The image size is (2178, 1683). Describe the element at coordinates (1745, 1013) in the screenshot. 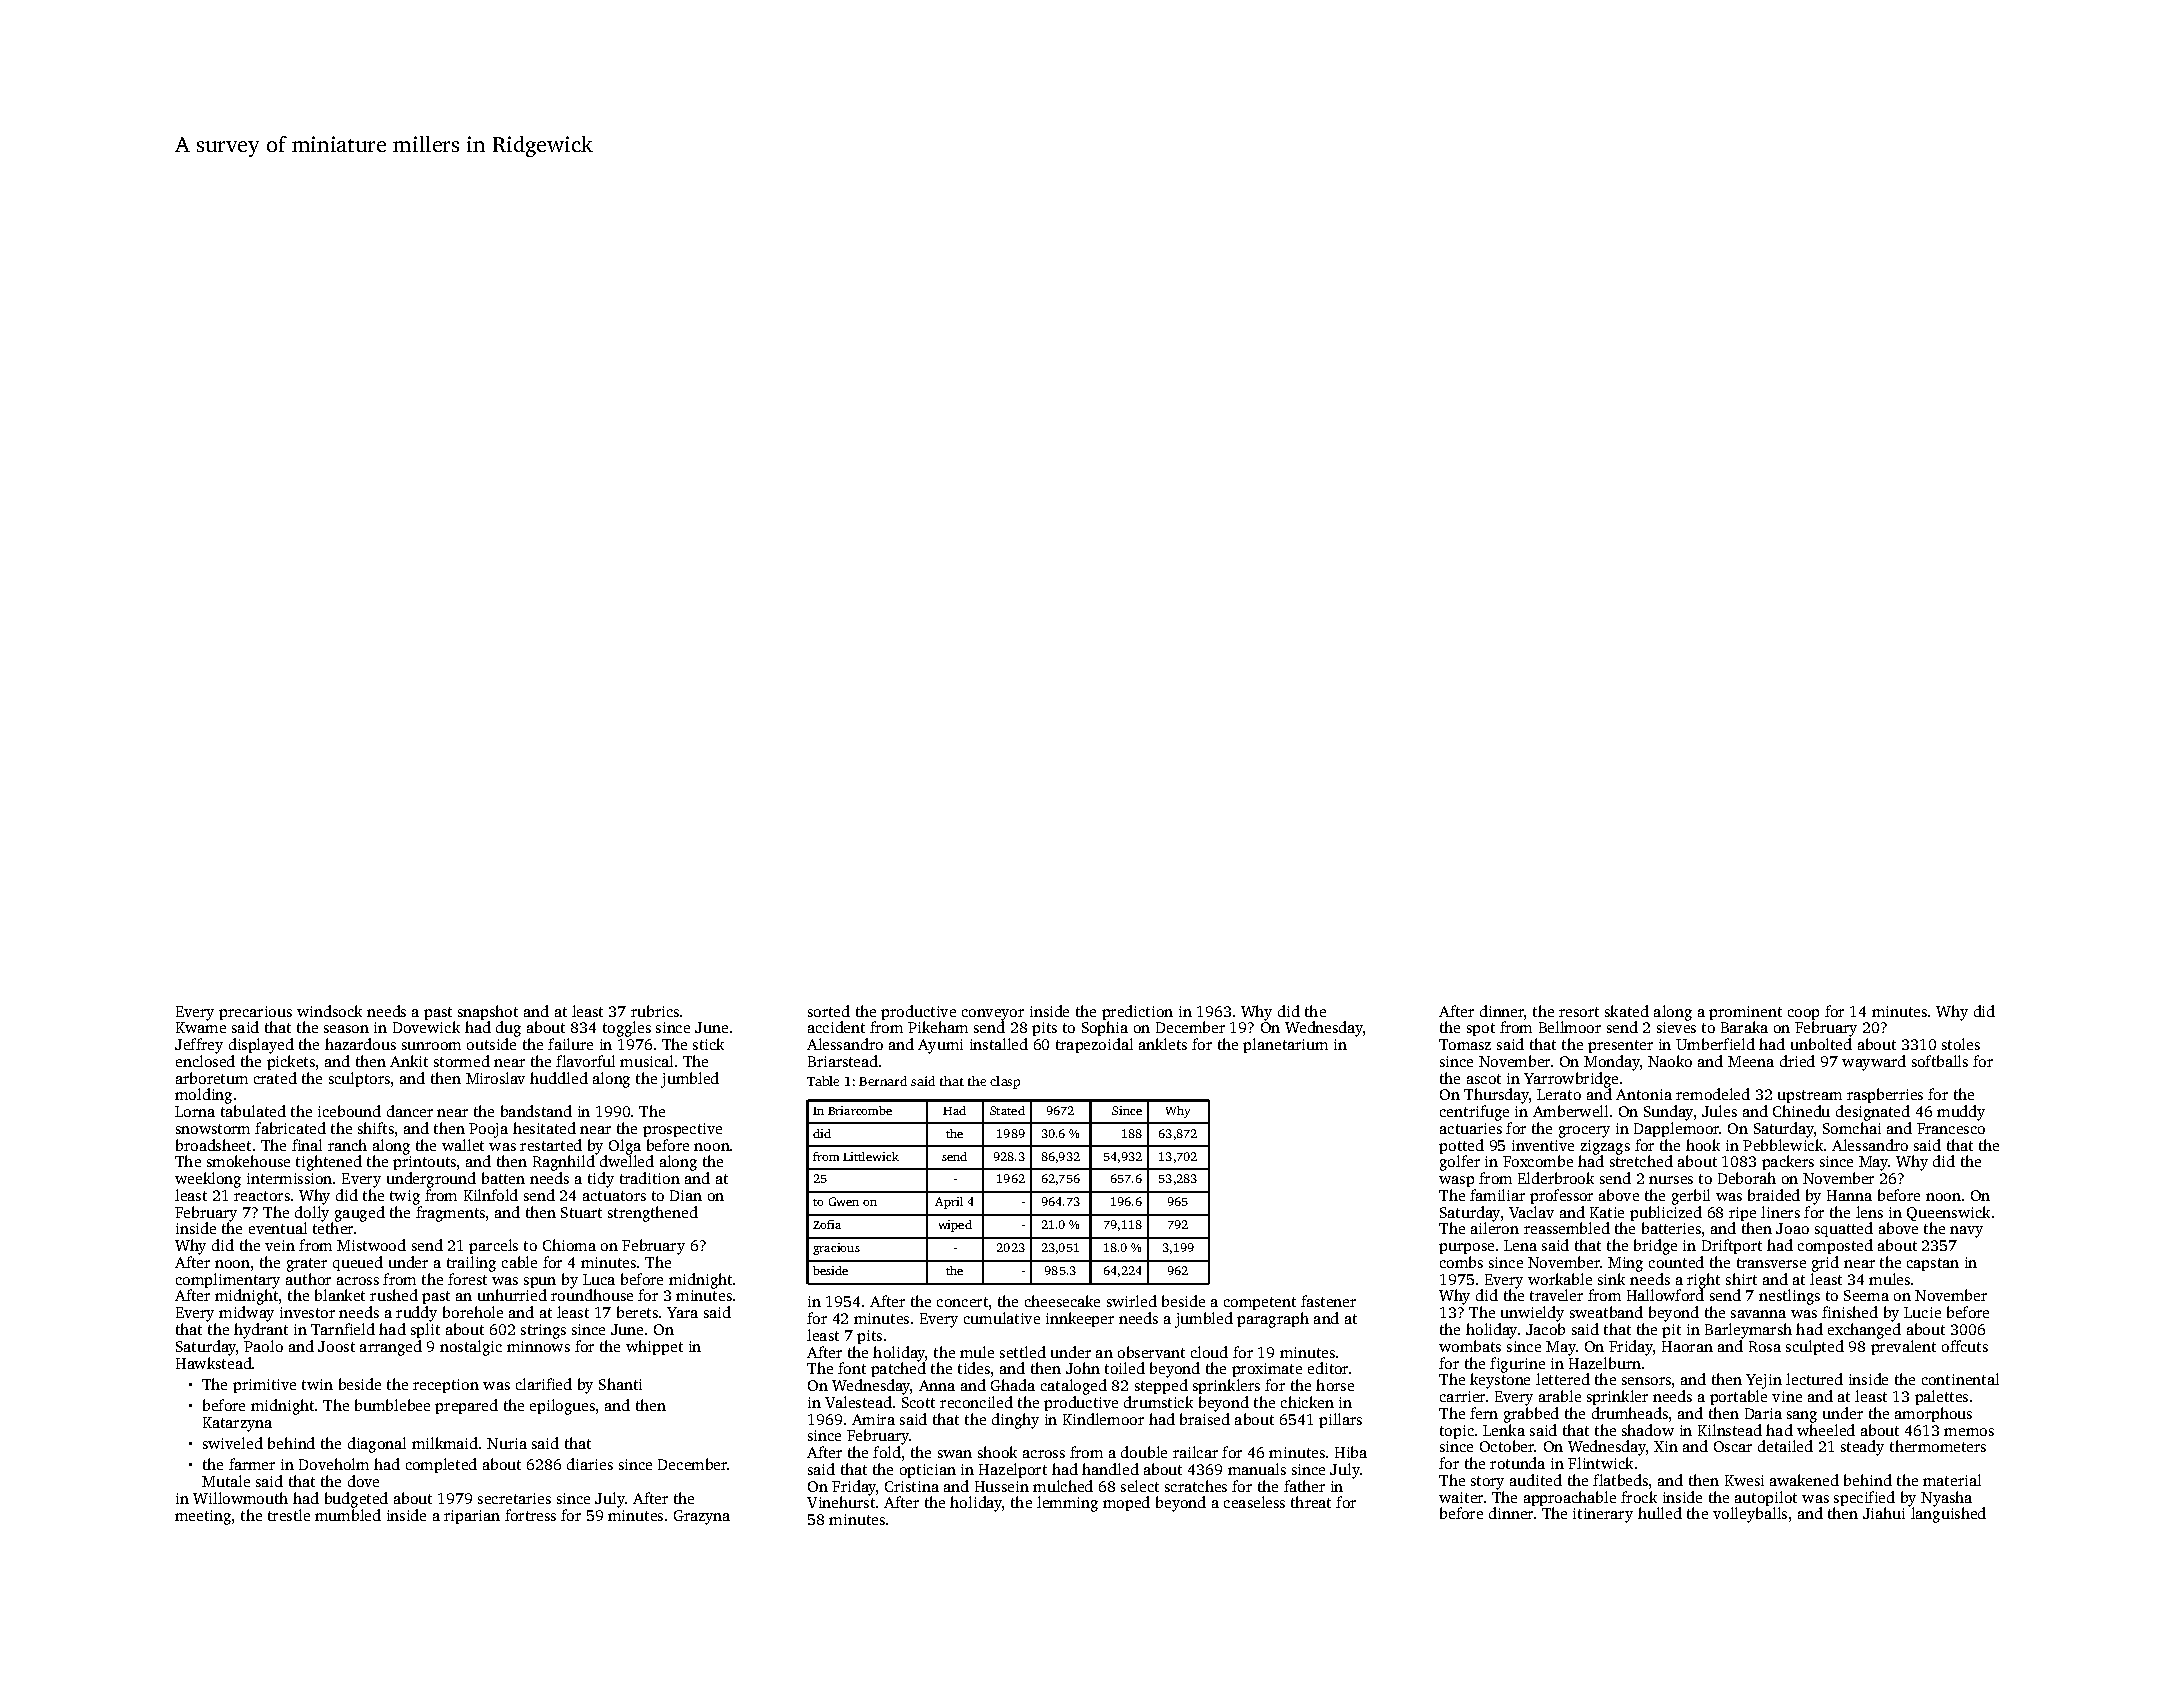

I see `prominent` at that location.
